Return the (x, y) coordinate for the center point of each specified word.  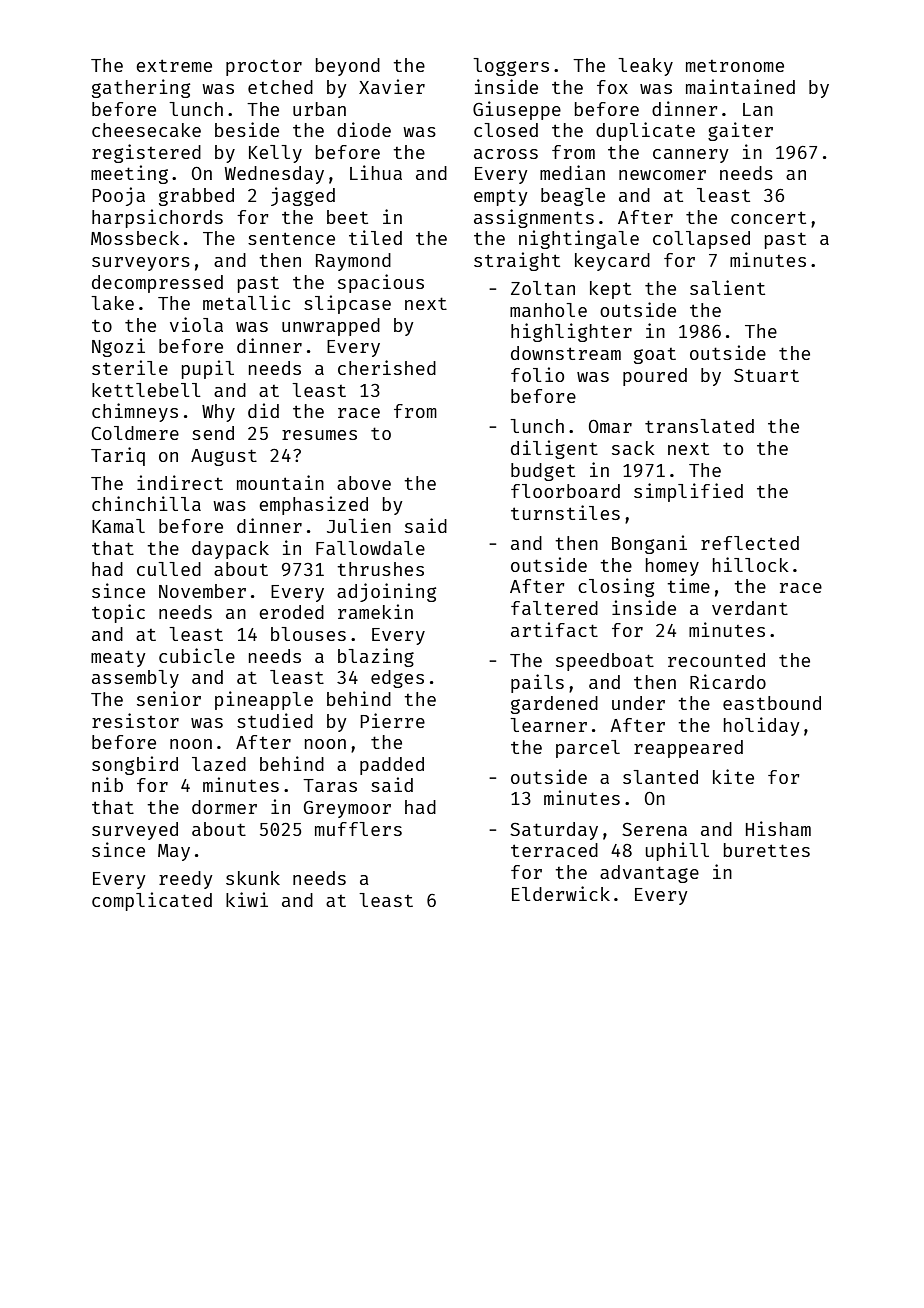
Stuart (766, 375)
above (364, 483)
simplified (688, 492)
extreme (174, 65)
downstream (566, 353)
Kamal (118, 526)
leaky (645, 67)
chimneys (135, 412)
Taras (330, 785)
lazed (219, 764)
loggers (511, 67)
